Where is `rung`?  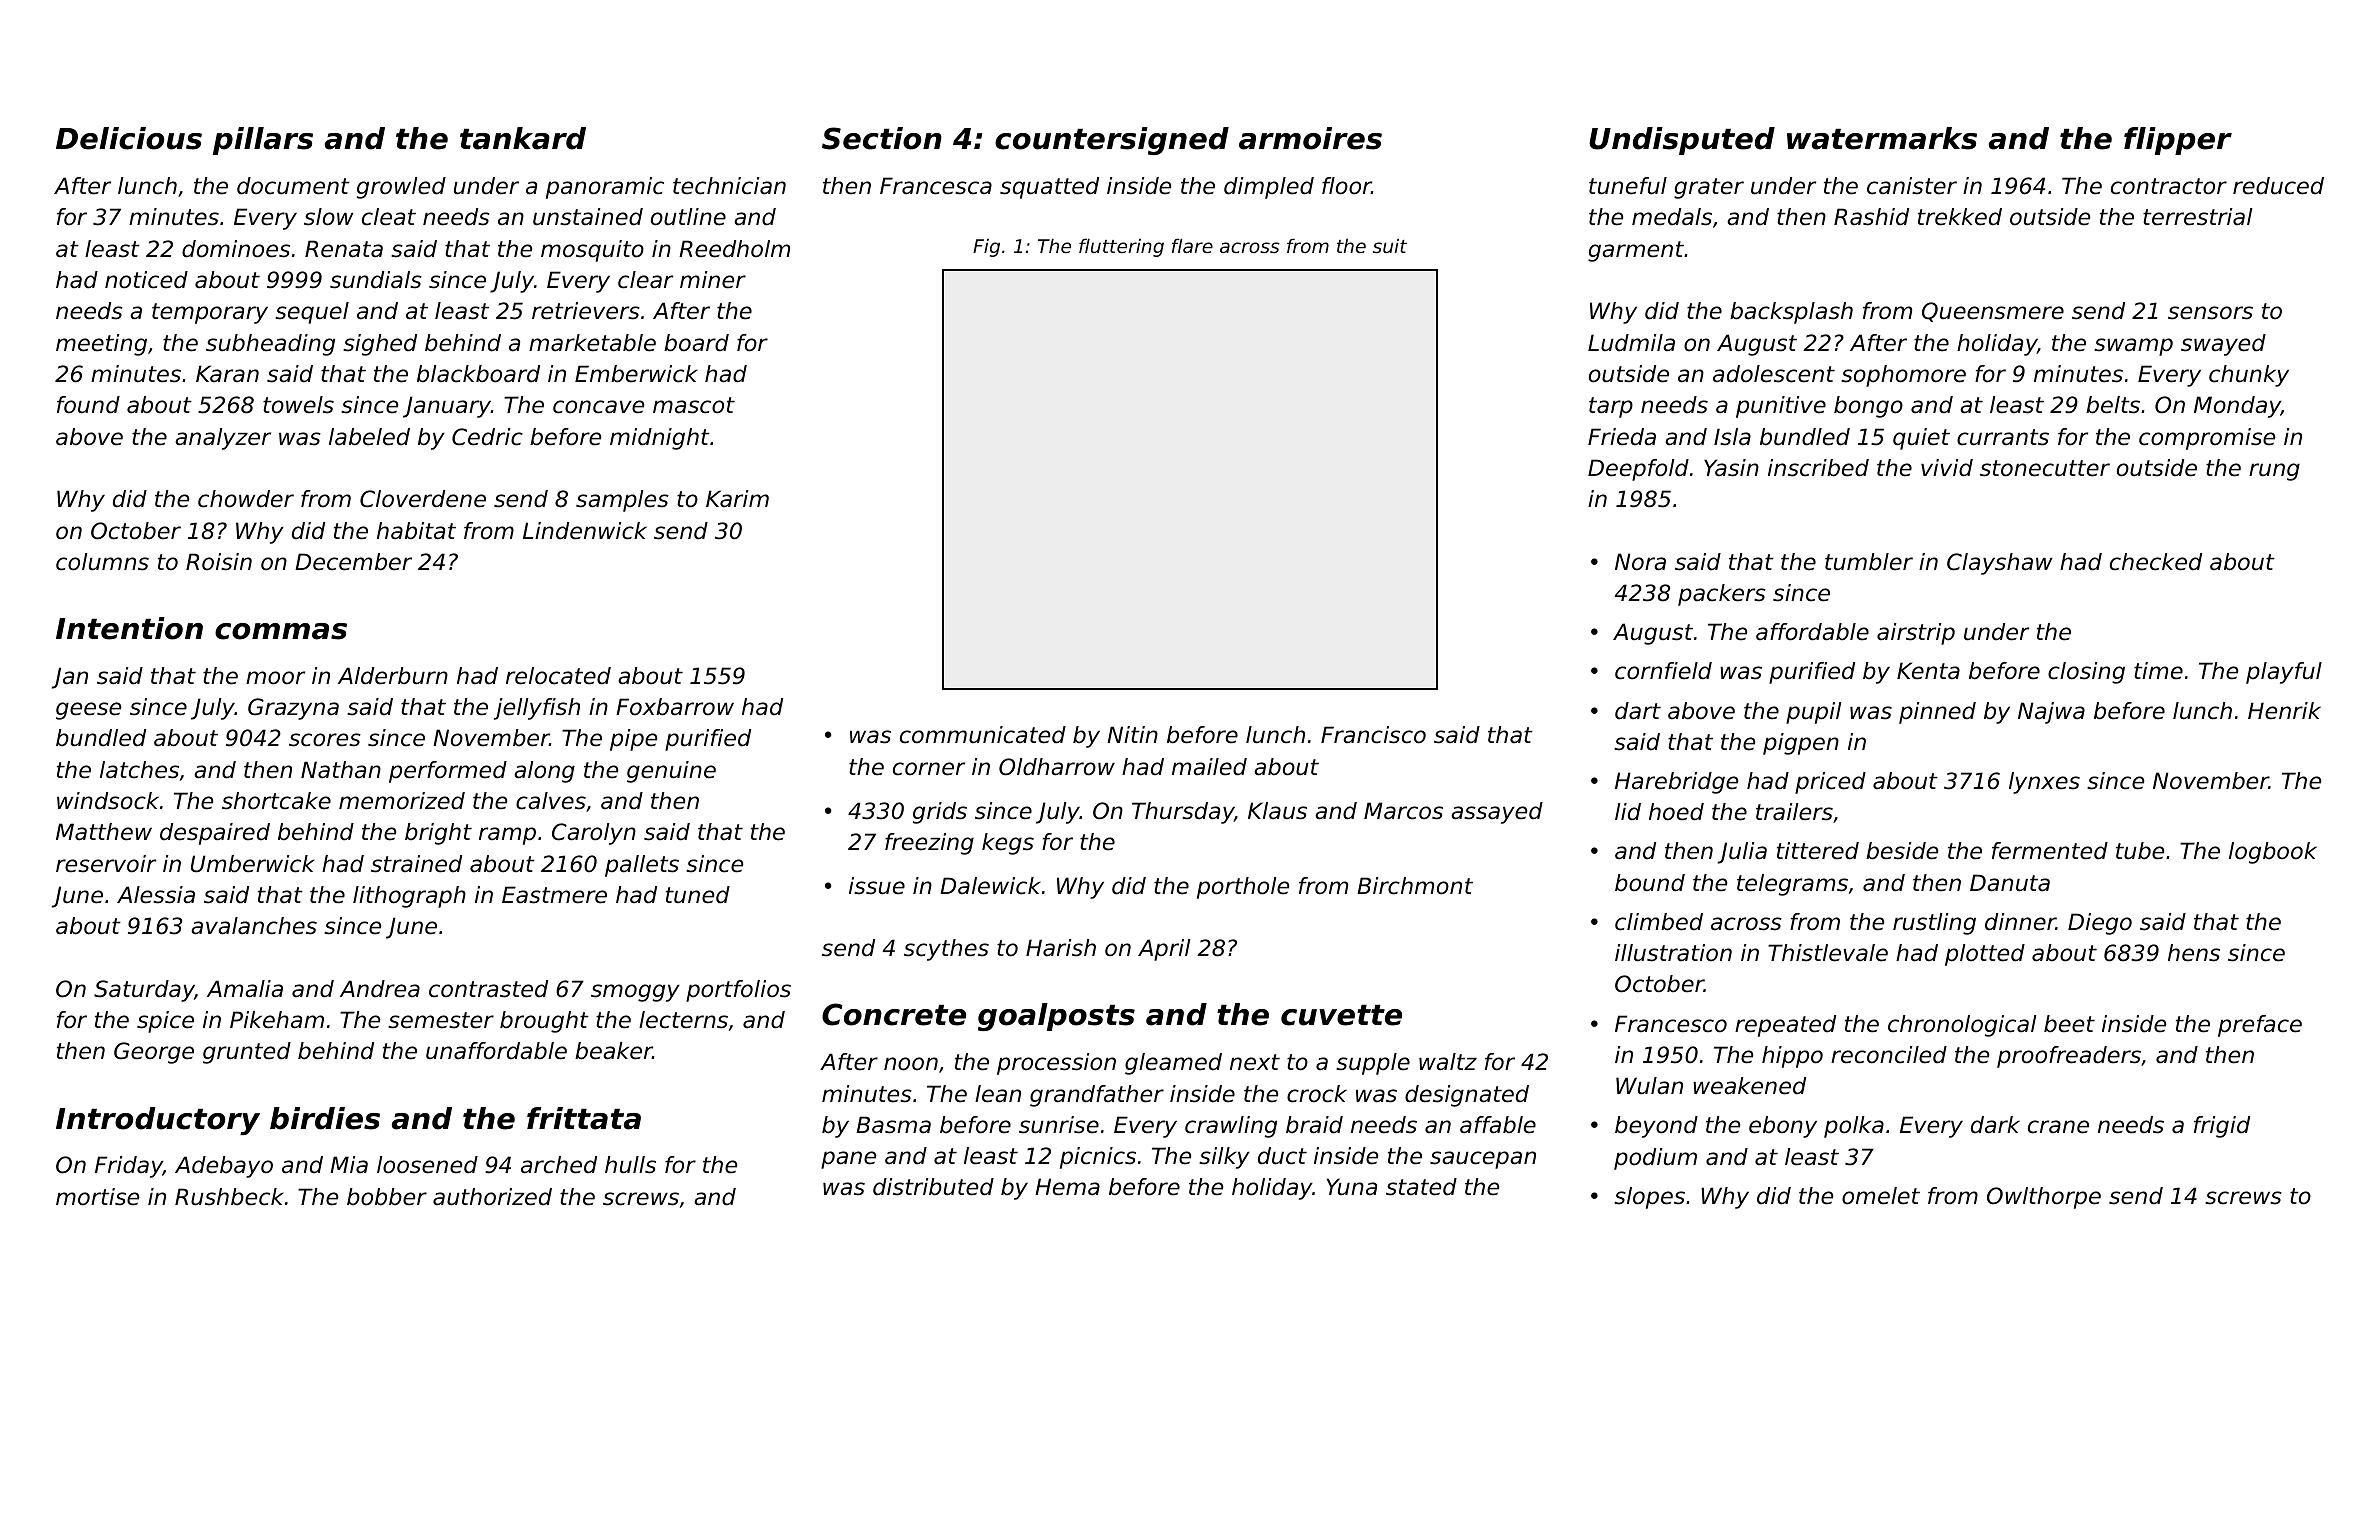
rung is located at coordinates (2274, 472).
